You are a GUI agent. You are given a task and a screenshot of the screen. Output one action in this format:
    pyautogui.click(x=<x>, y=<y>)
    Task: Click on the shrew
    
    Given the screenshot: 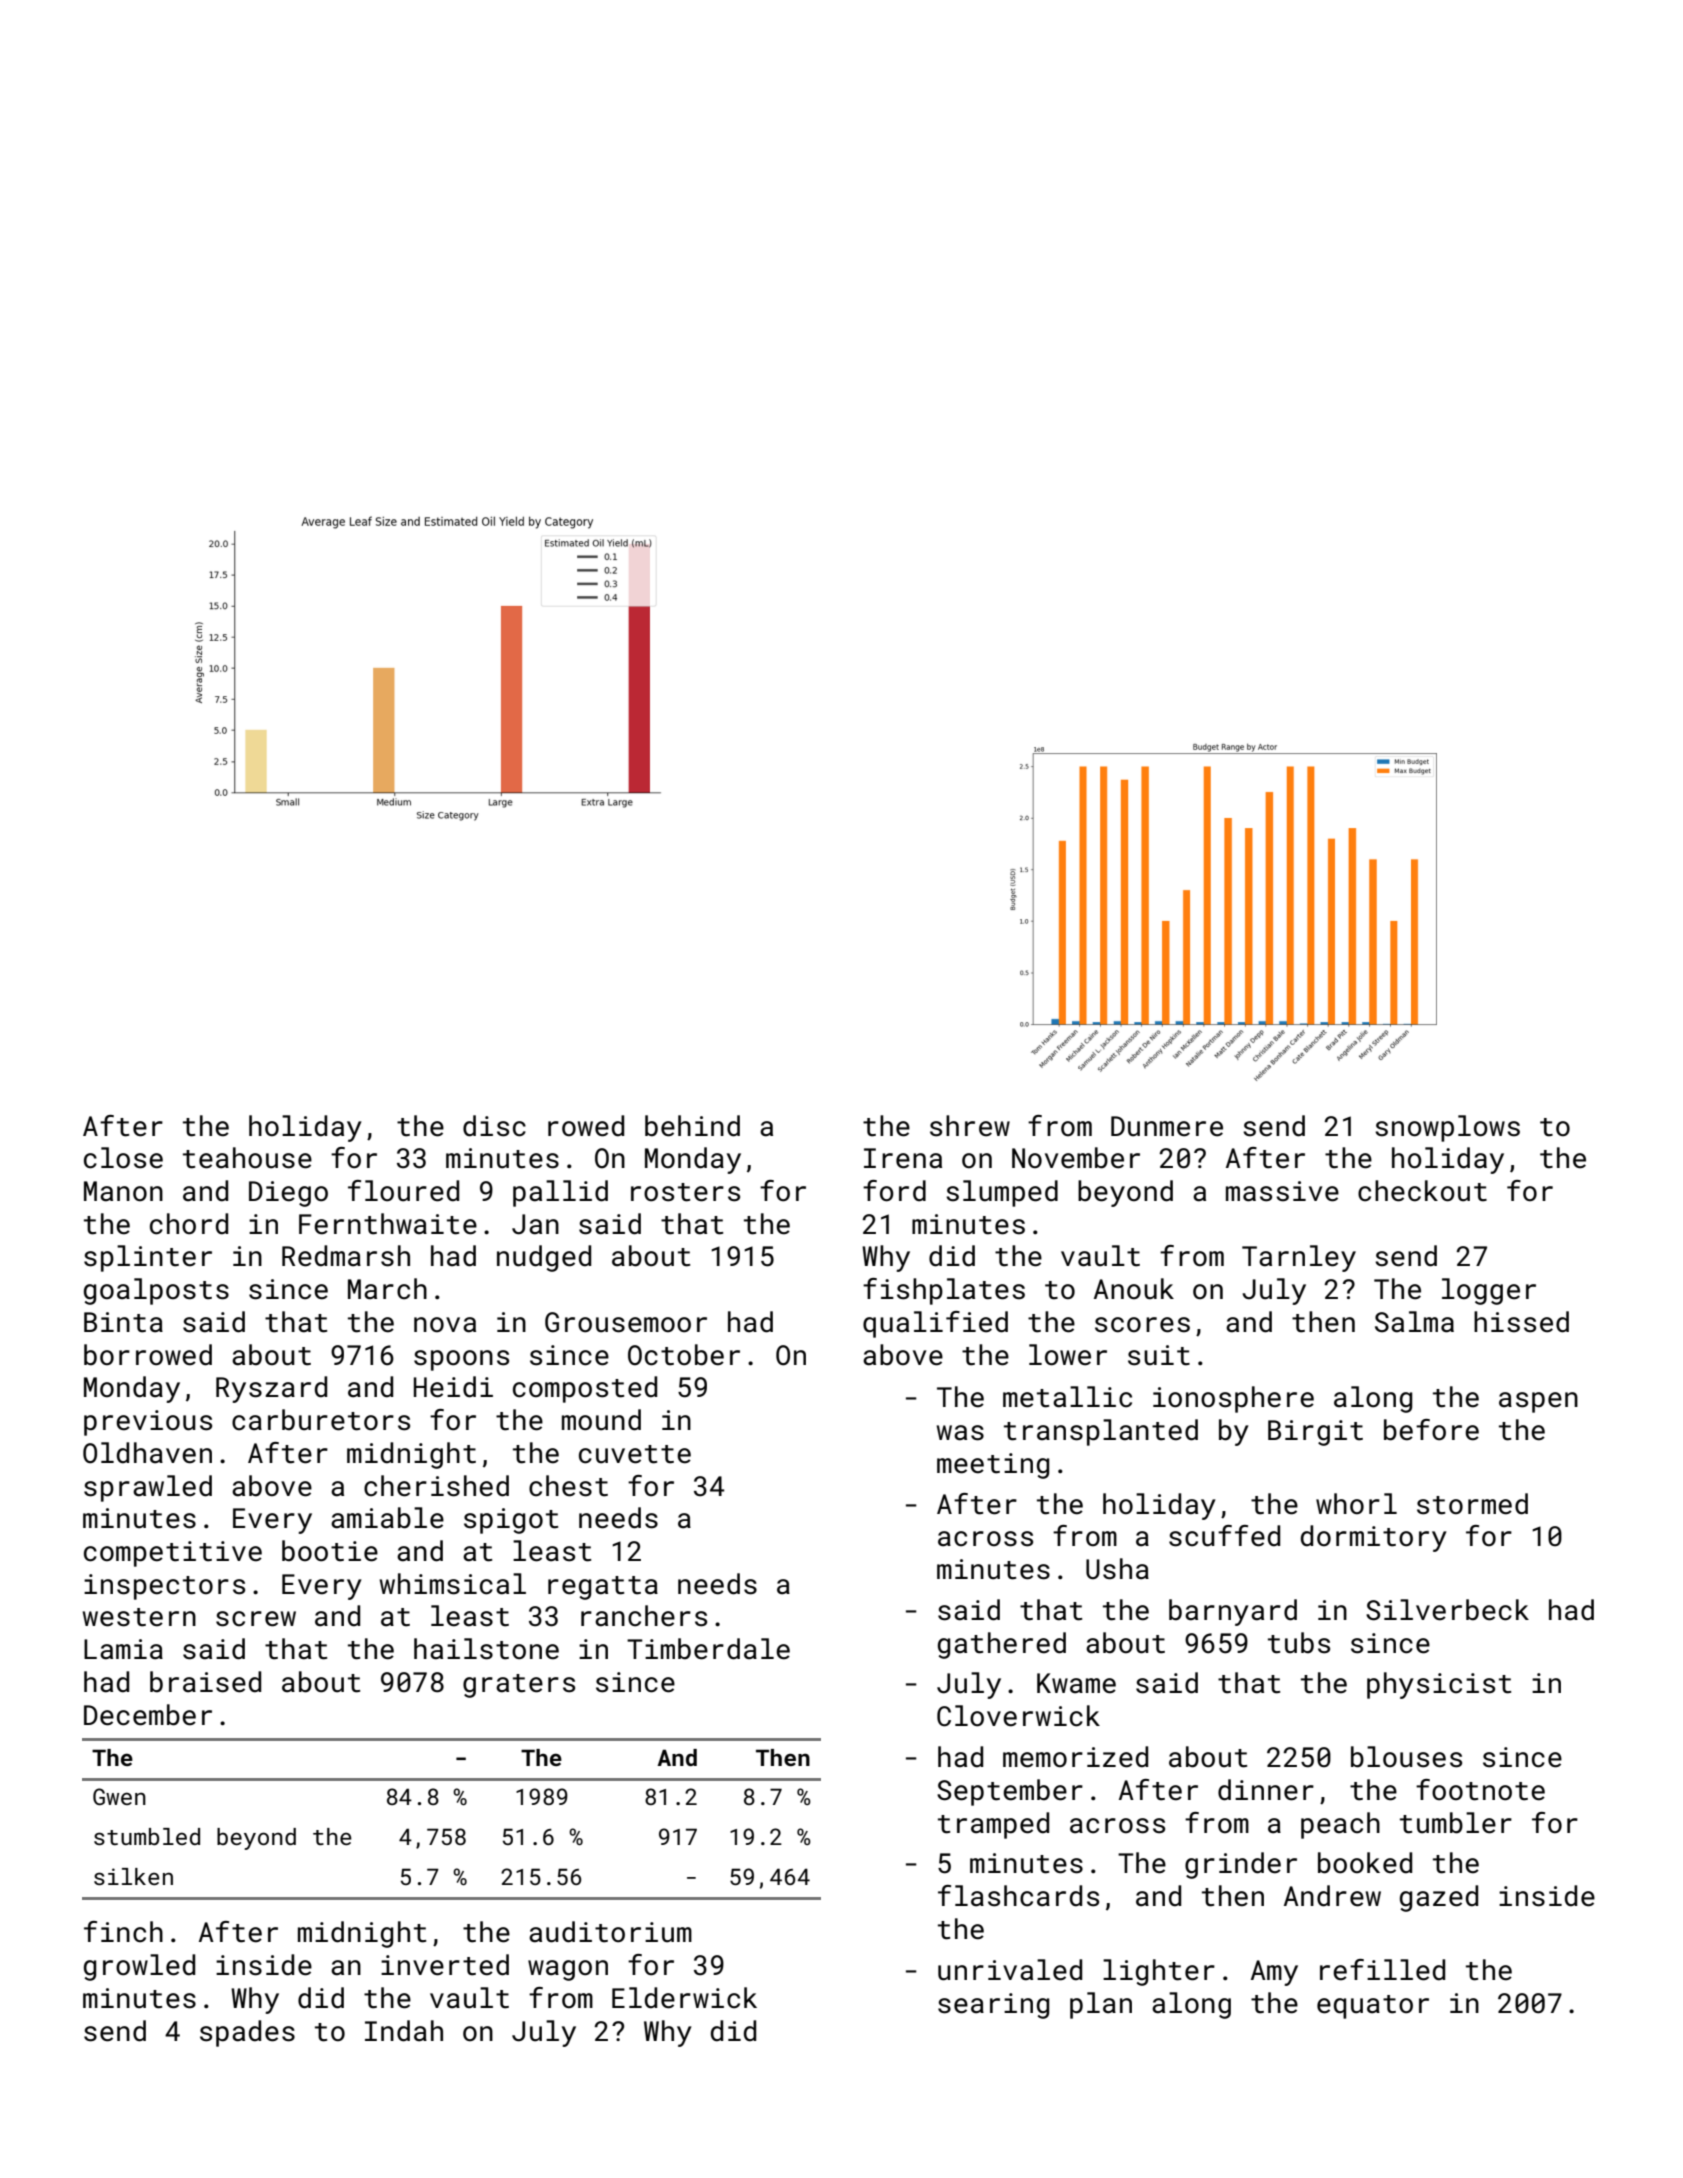 What is the action you would take?
    pyautogui.click(x=970, y=1126)
